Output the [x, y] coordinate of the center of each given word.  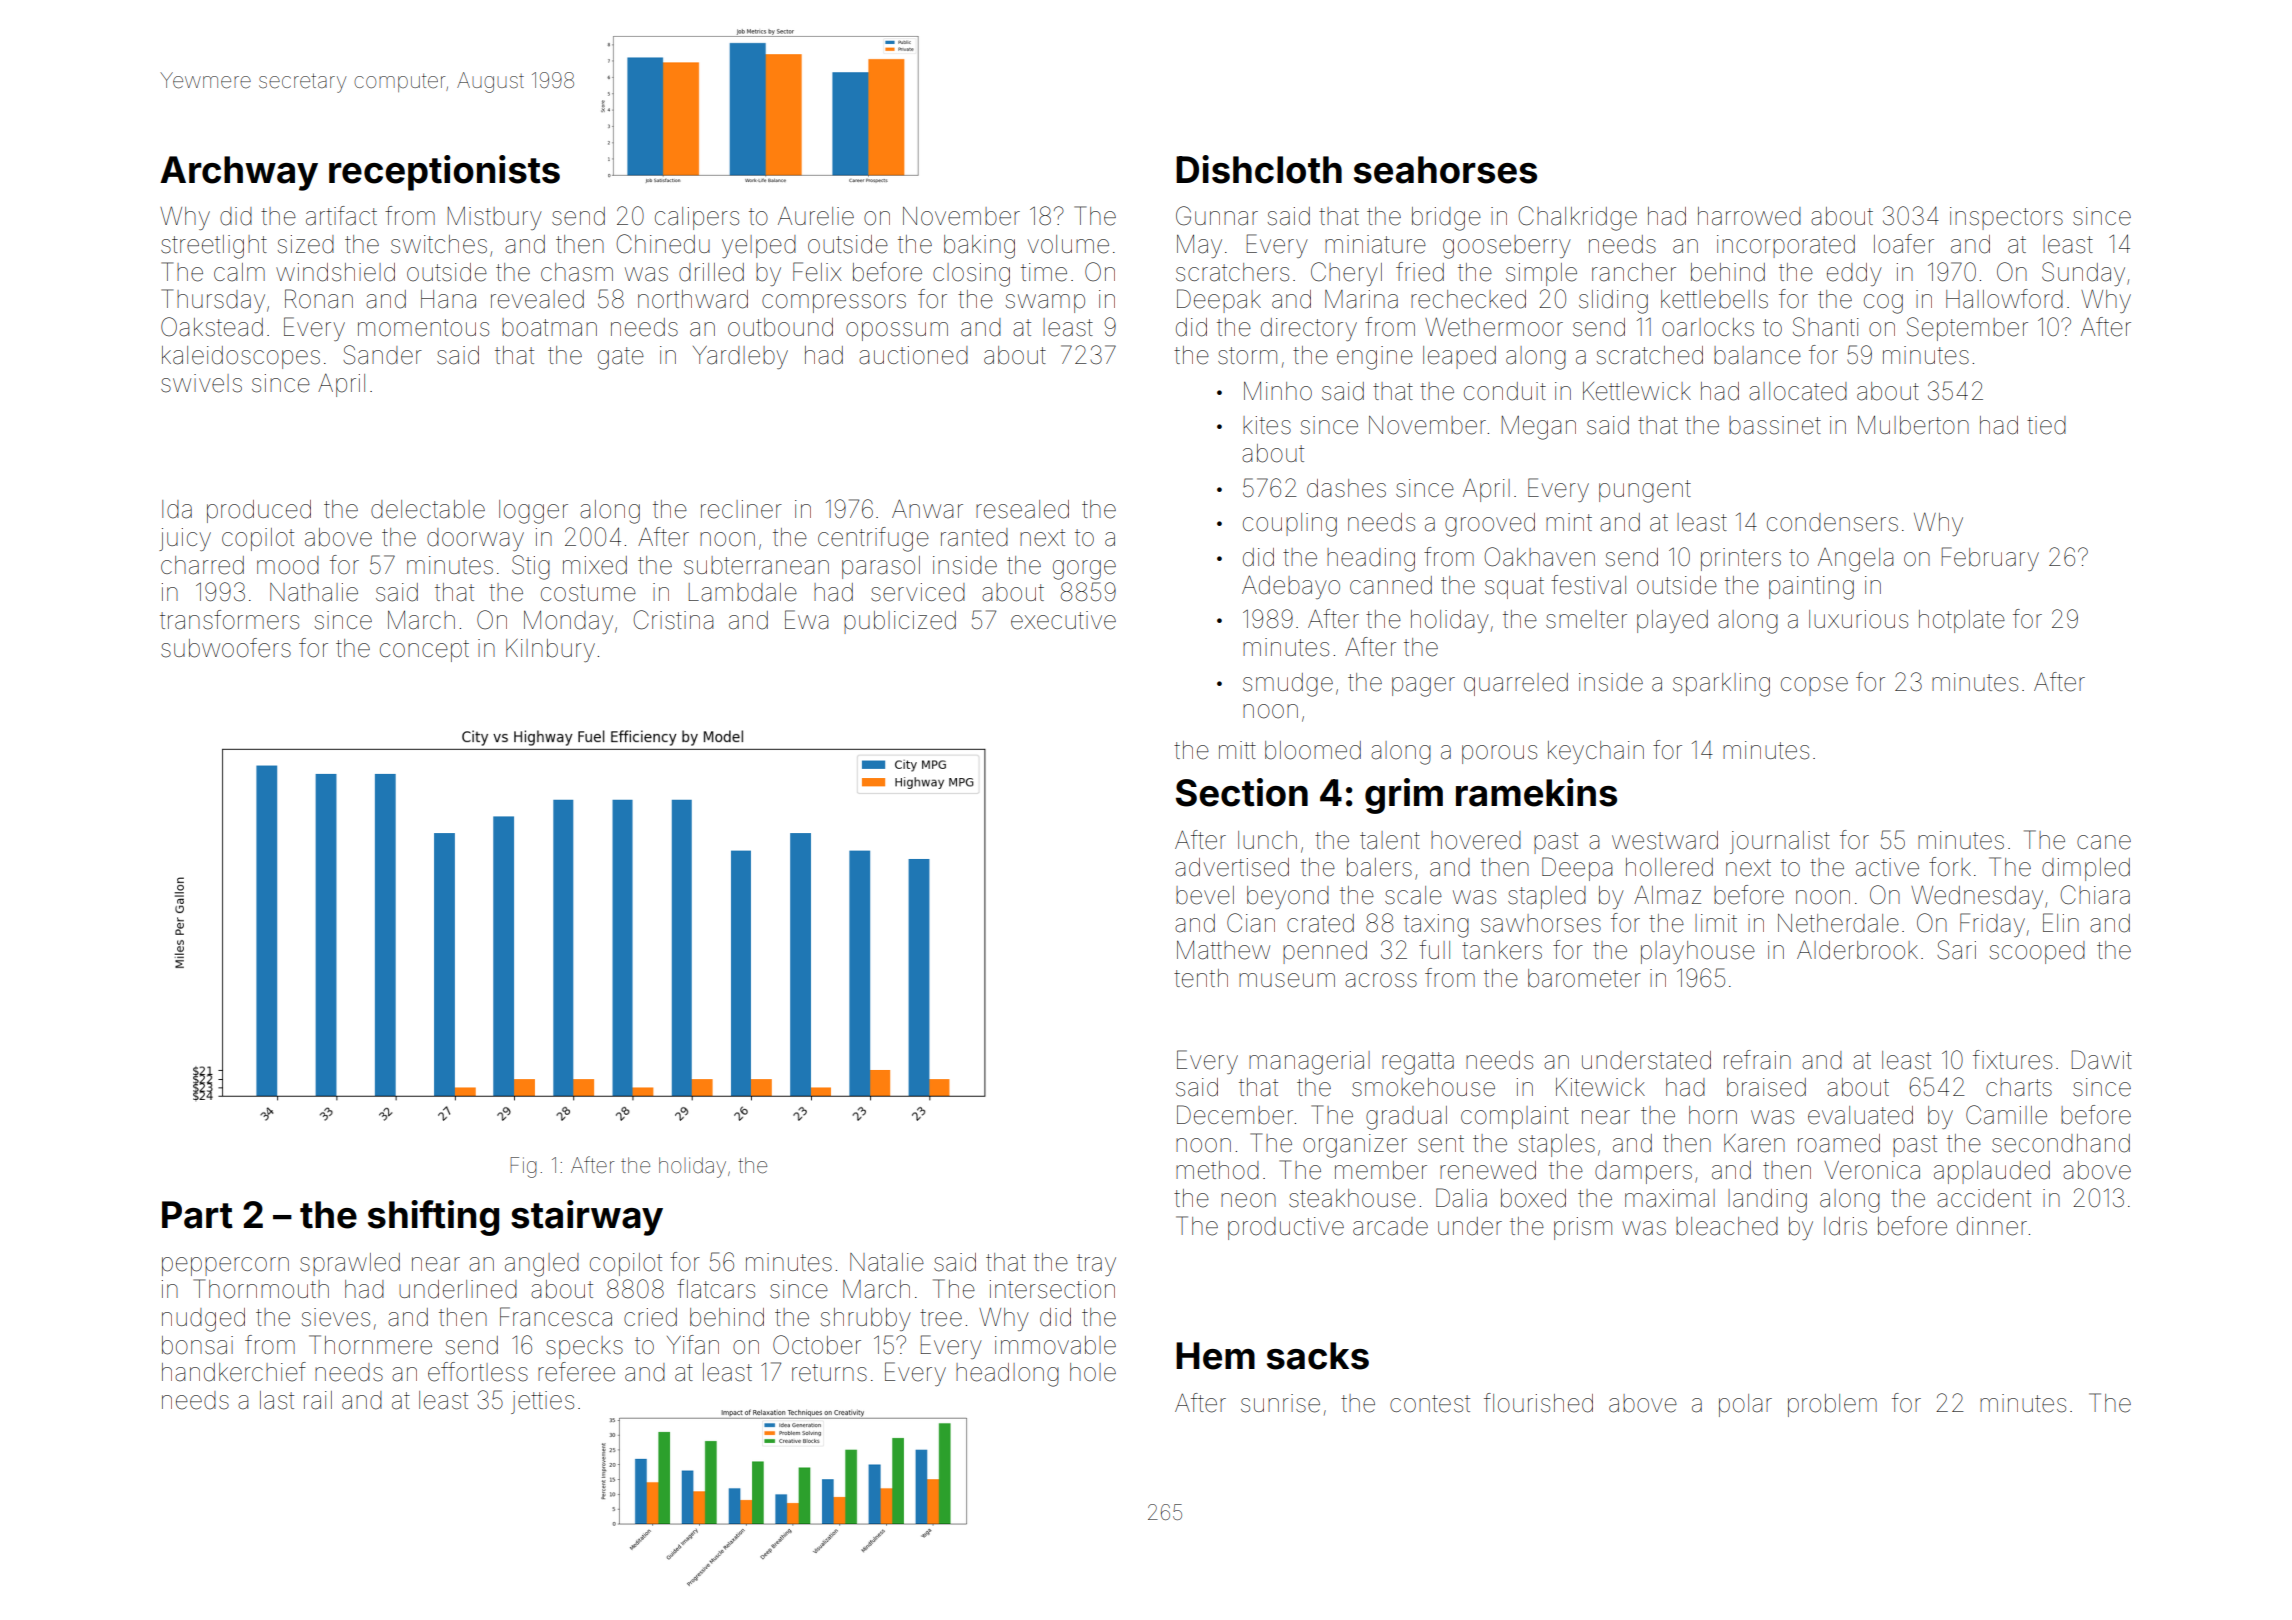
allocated [1798, 391]
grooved [1490, 525]
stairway [587, 1218]
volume [1068, 244]
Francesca [556, 1317]
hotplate [1962, 621]
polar [1745, 1405]
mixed [595, 565]
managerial [1309, 1063]
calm [239, 272]
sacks [1318, 1356]
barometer [1584, 978]
